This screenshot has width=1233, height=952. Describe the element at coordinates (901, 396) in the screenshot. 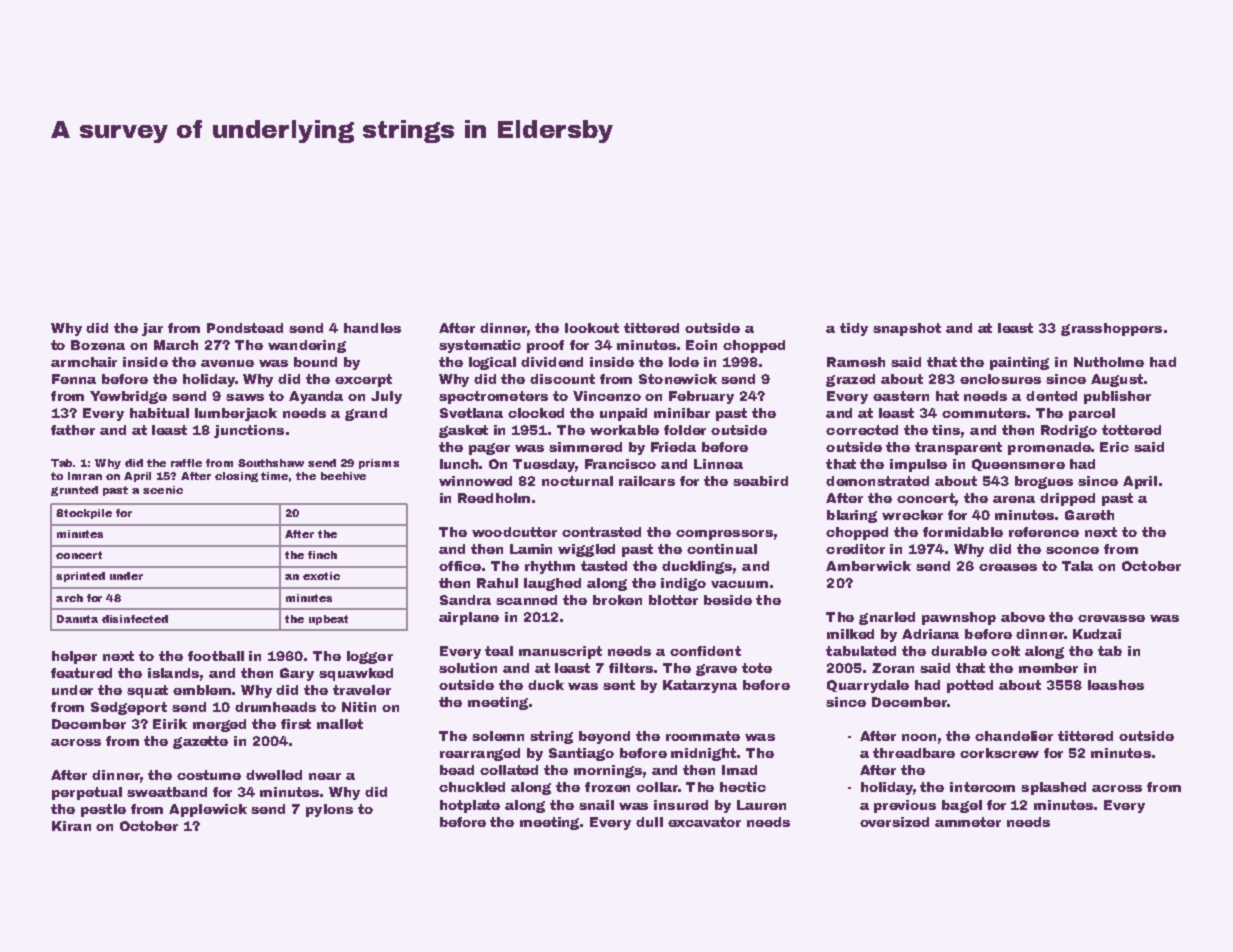

I see `eastern` at that location.
